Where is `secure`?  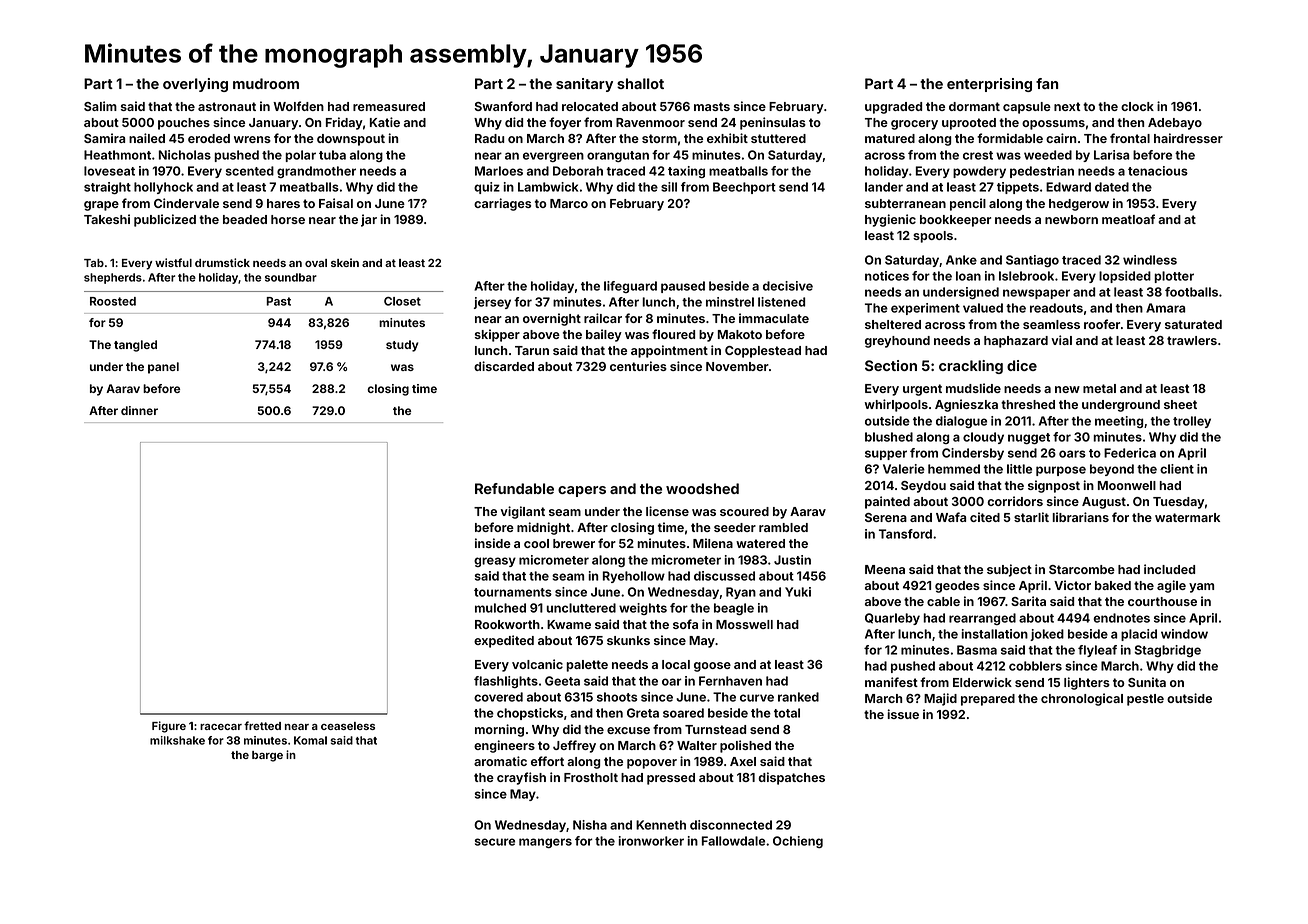
secure is located at coordinates (495, 842).
